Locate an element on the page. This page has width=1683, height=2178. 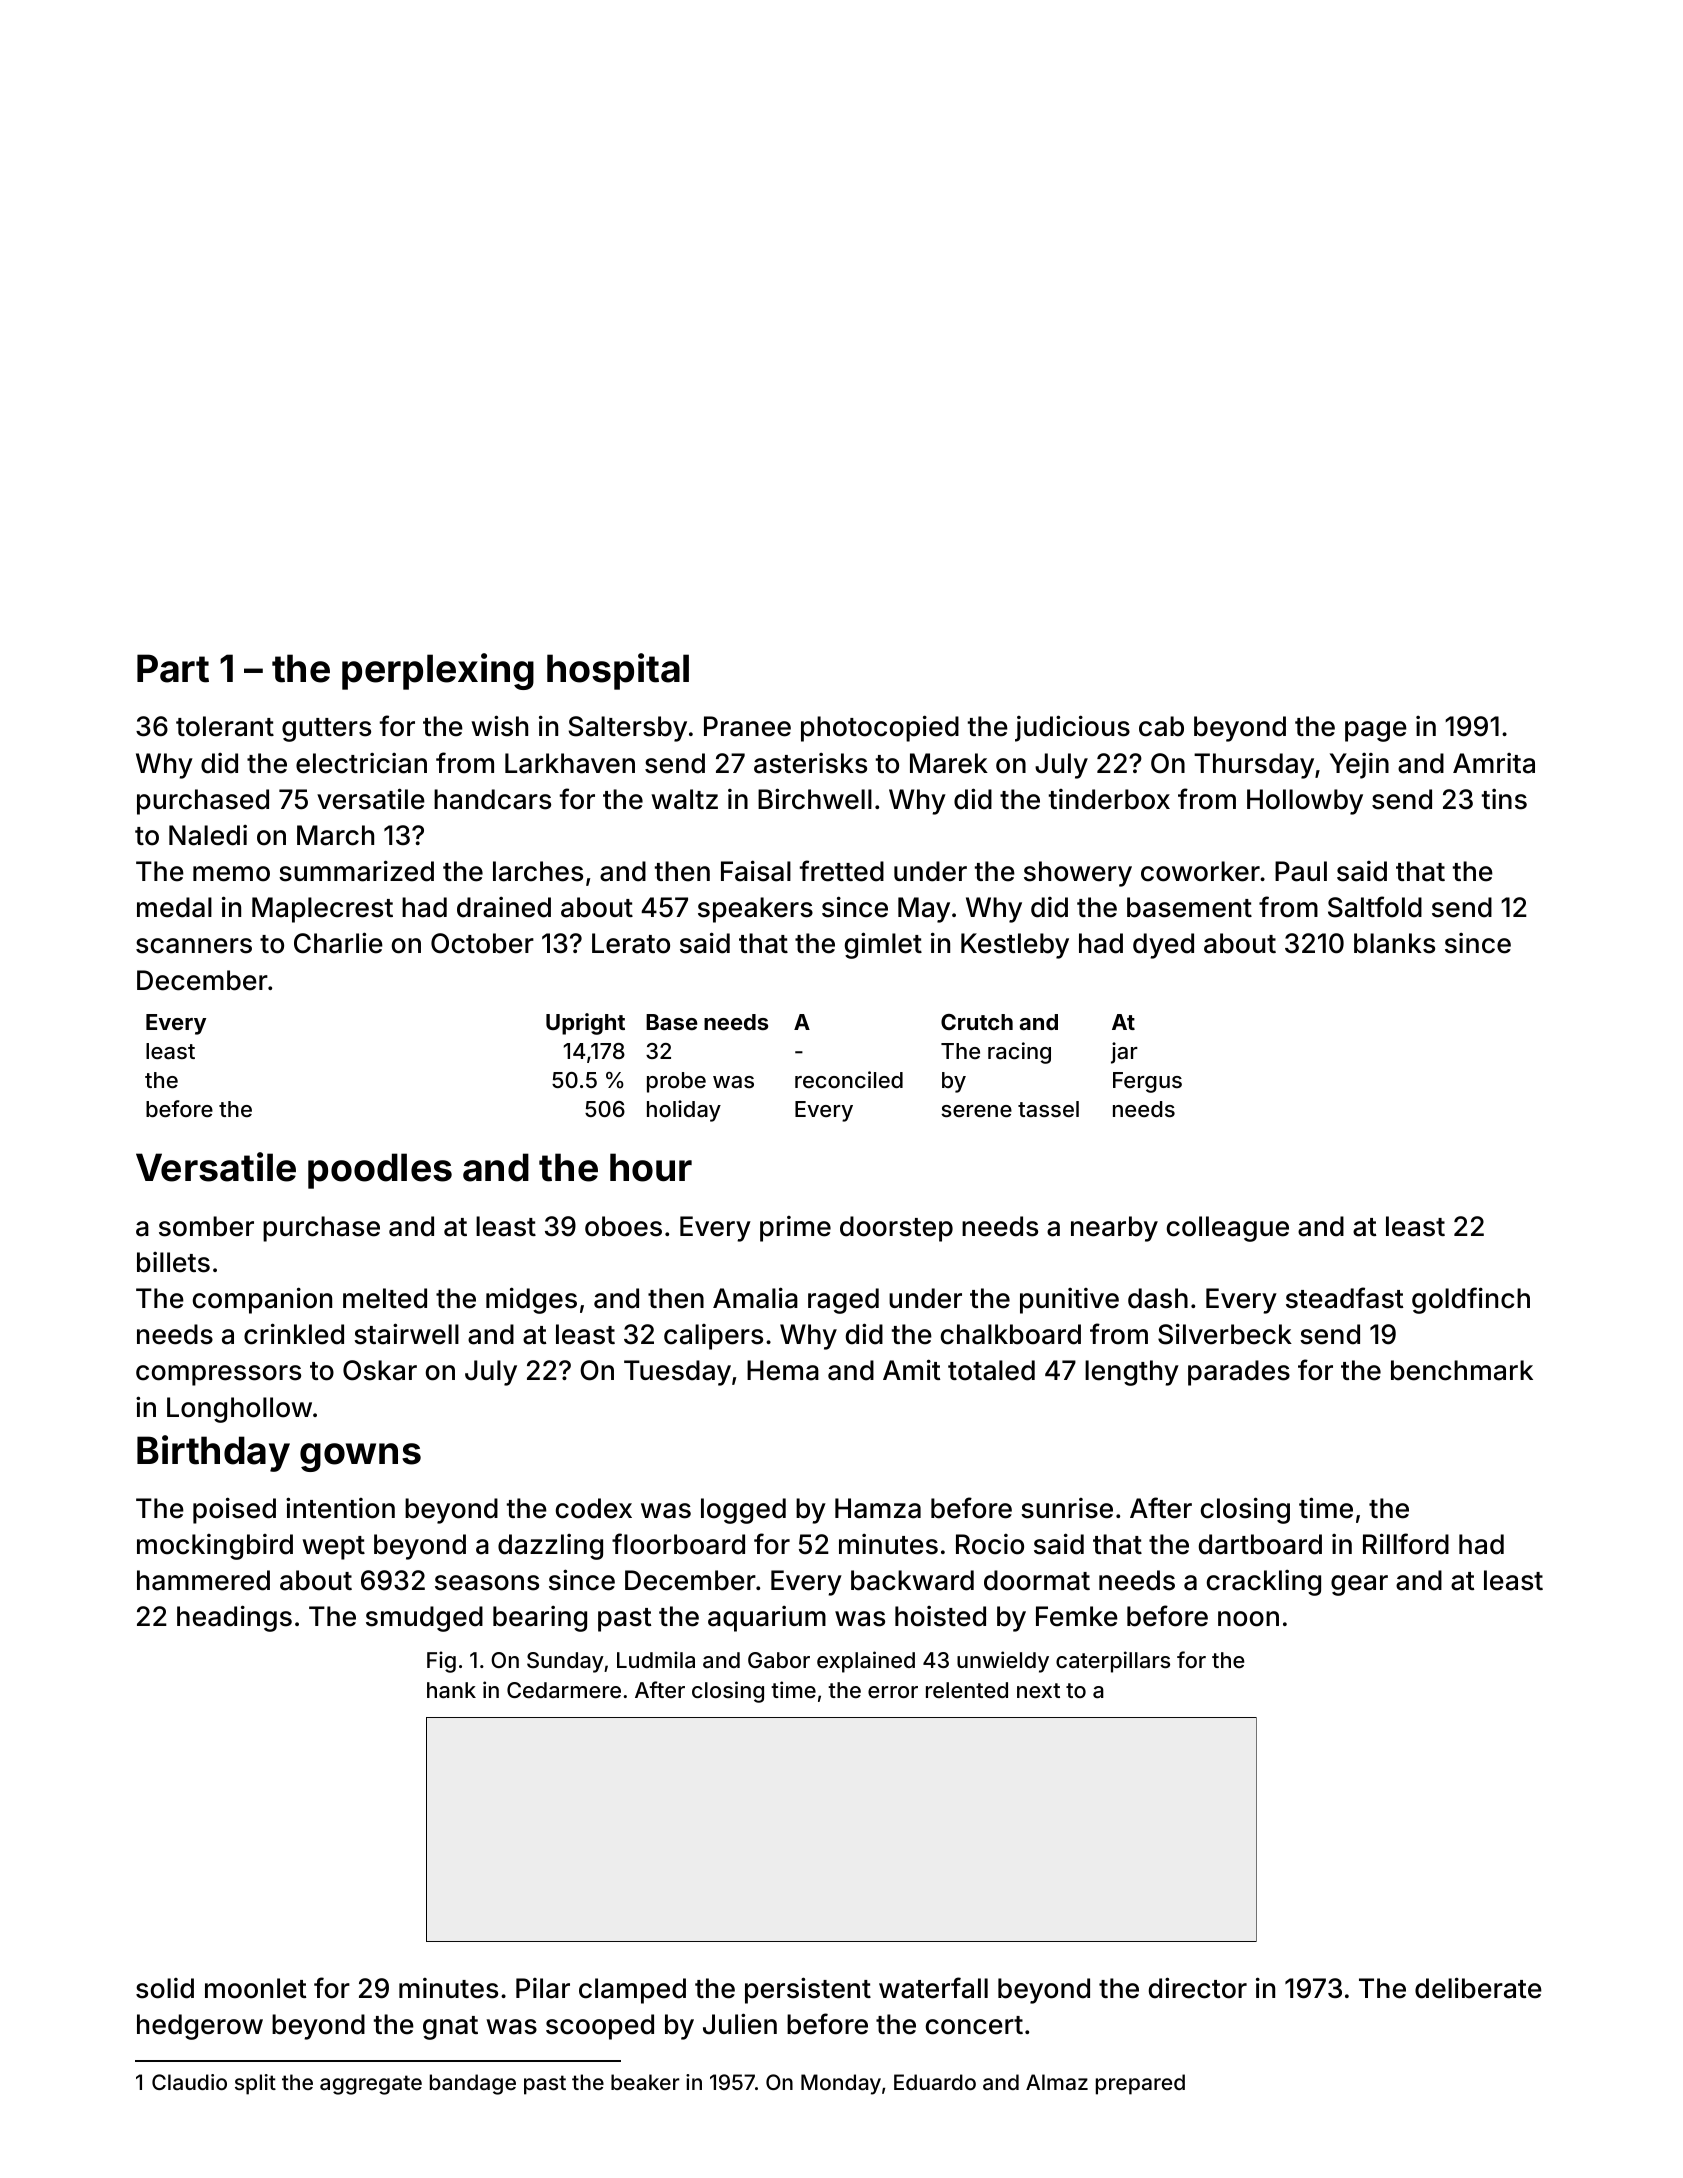
headings is located at coordinates (234, 1618).
